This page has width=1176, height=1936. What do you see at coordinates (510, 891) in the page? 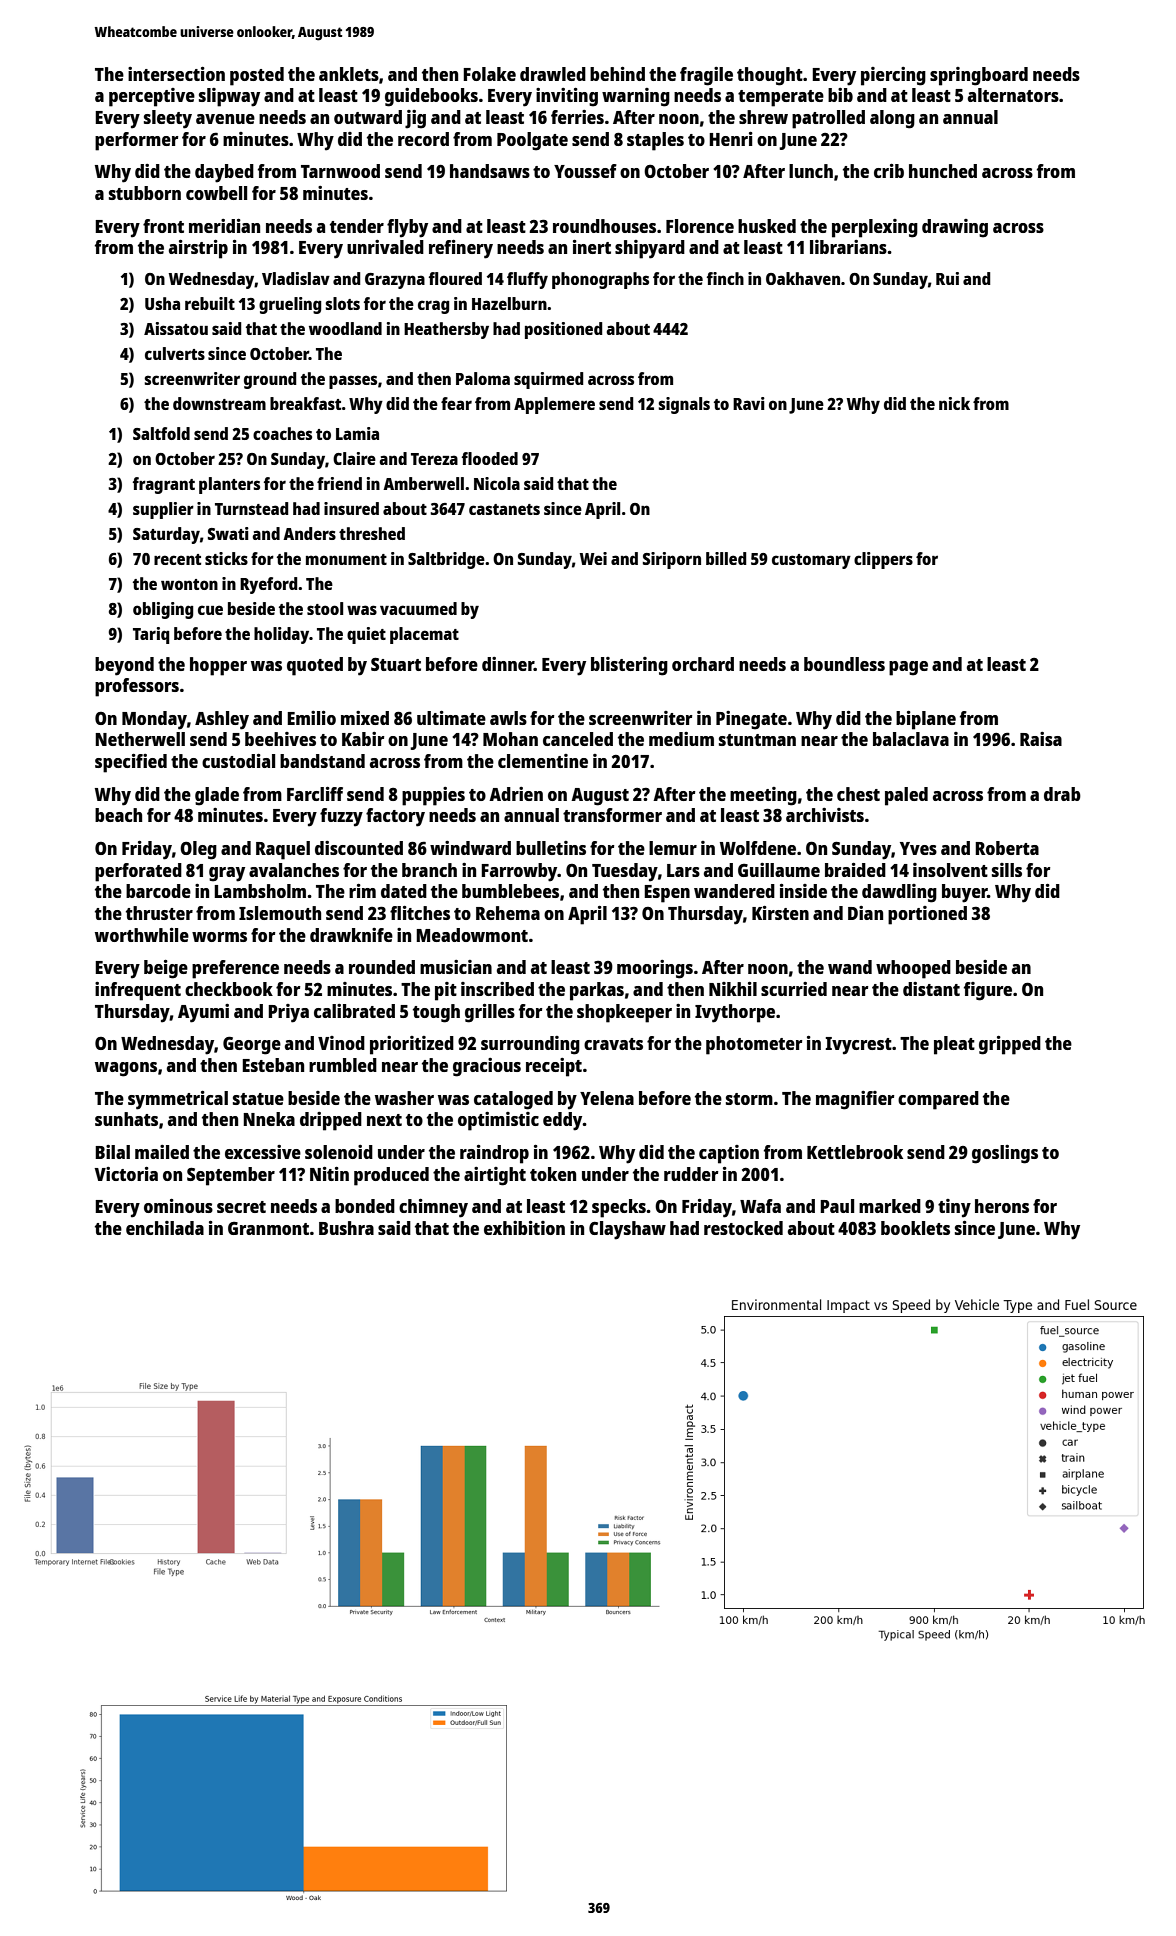
I see `bumblebees` at bounding box center [510, 891].
